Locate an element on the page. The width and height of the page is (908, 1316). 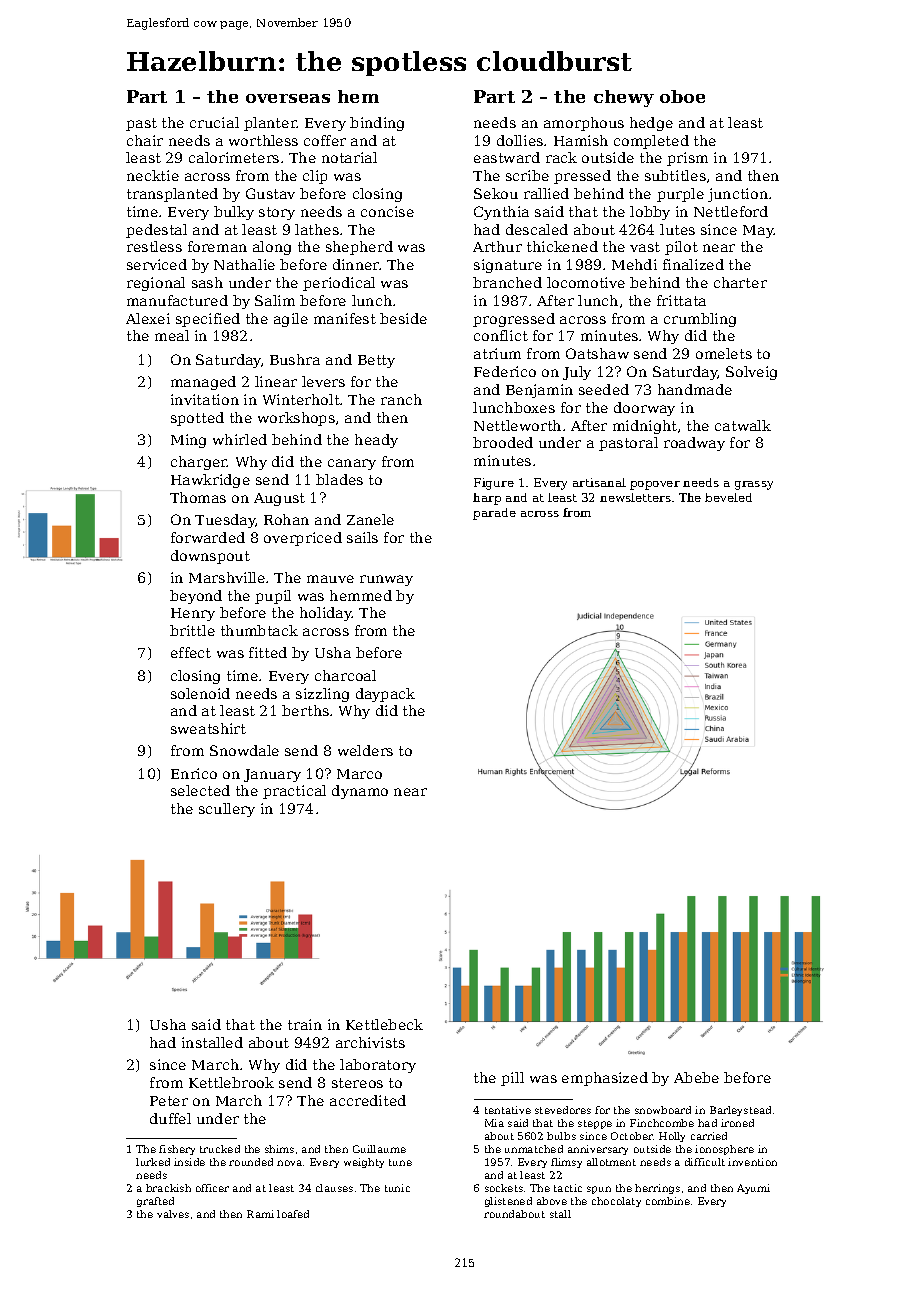
periodical is located at coordinates (339, 284).
